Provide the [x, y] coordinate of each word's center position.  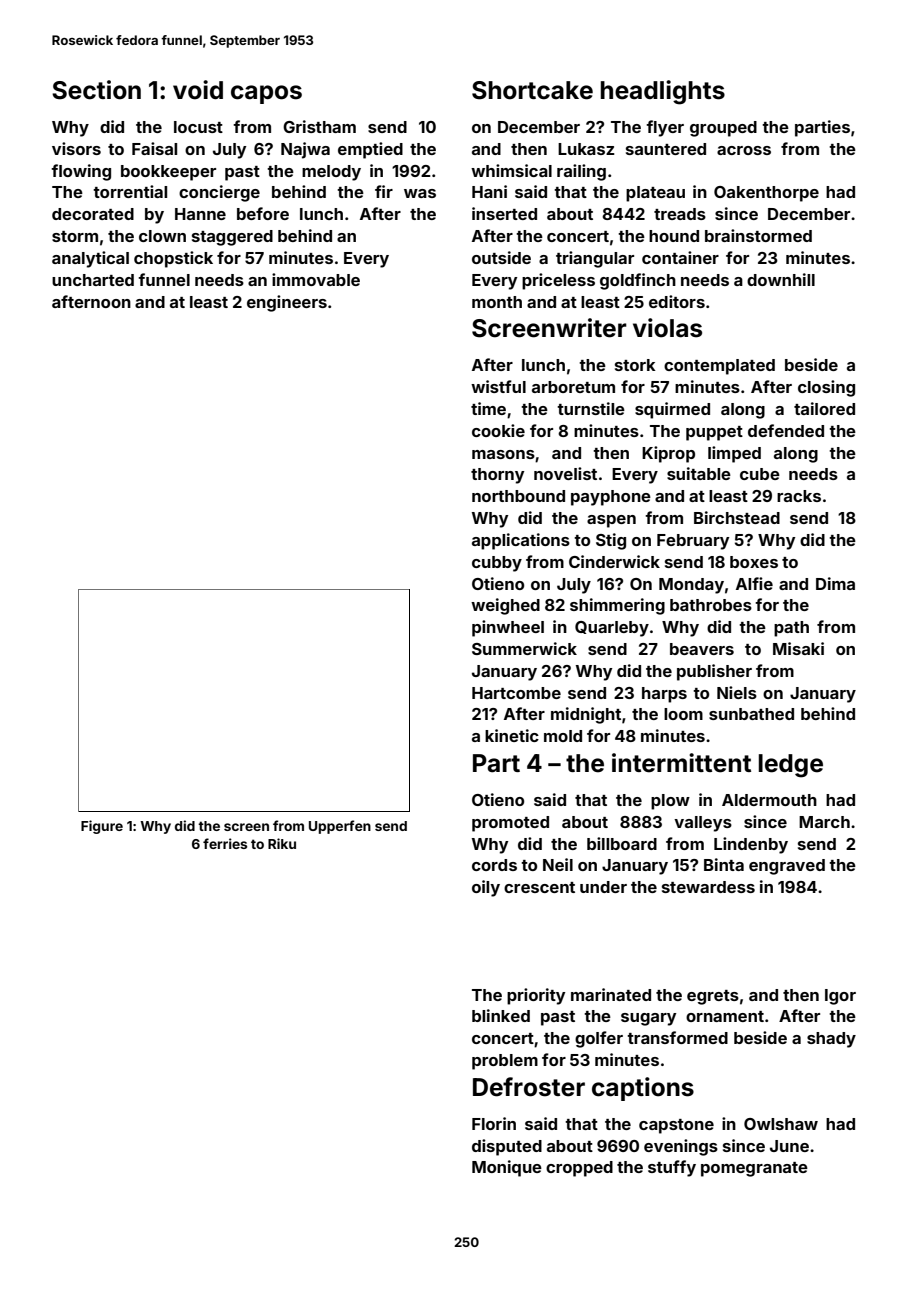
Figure [102, 827]
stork [635, 365]
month [497, 302]
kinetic [512, 735]
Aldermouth [769, 800]
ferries [225, 843]
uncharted [93, 280]
